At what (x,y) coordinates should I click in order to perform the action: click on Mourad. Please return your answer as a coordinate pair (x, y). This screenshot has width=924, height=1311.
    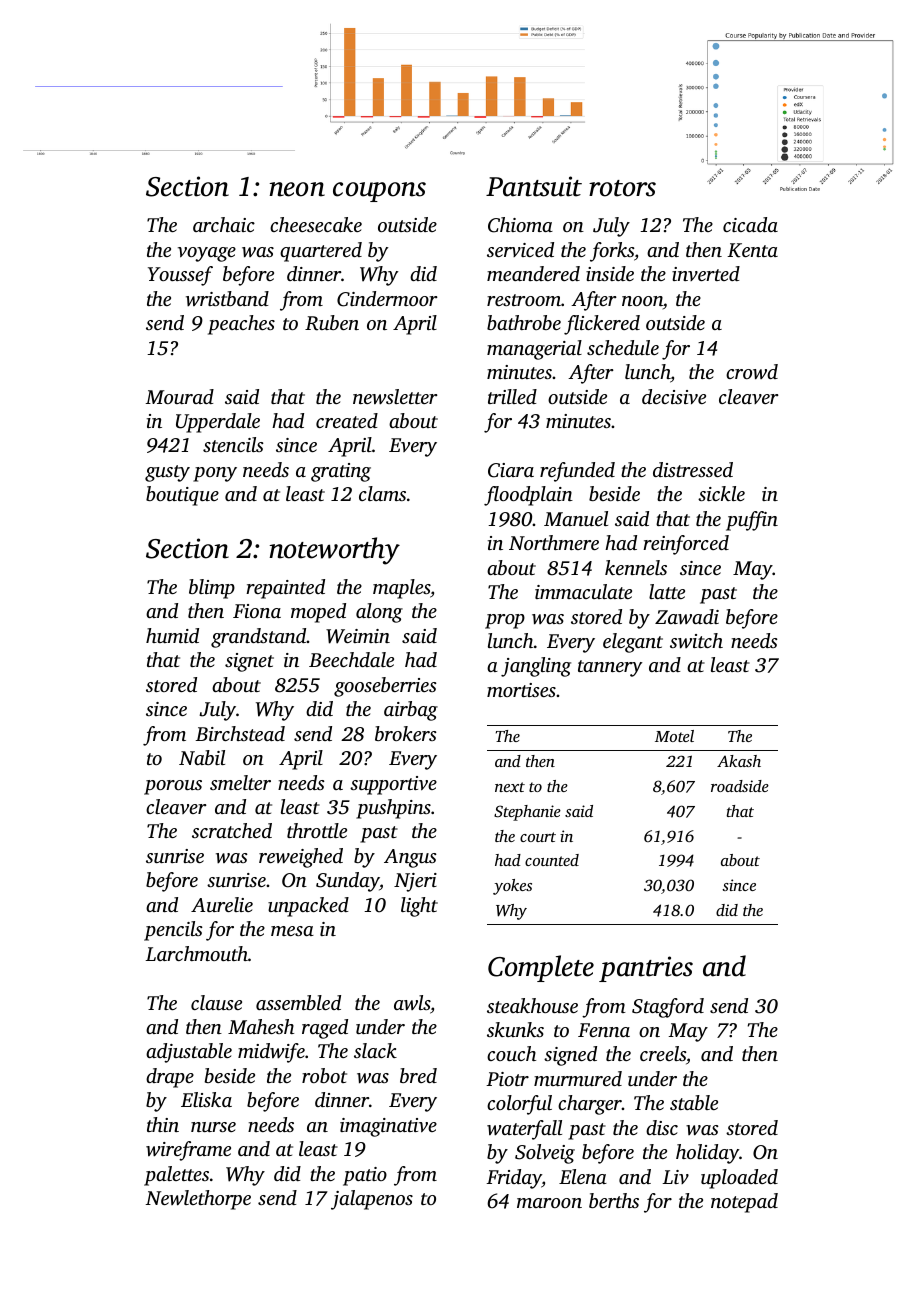
    Looking at the image, I should click on (180, 396).
